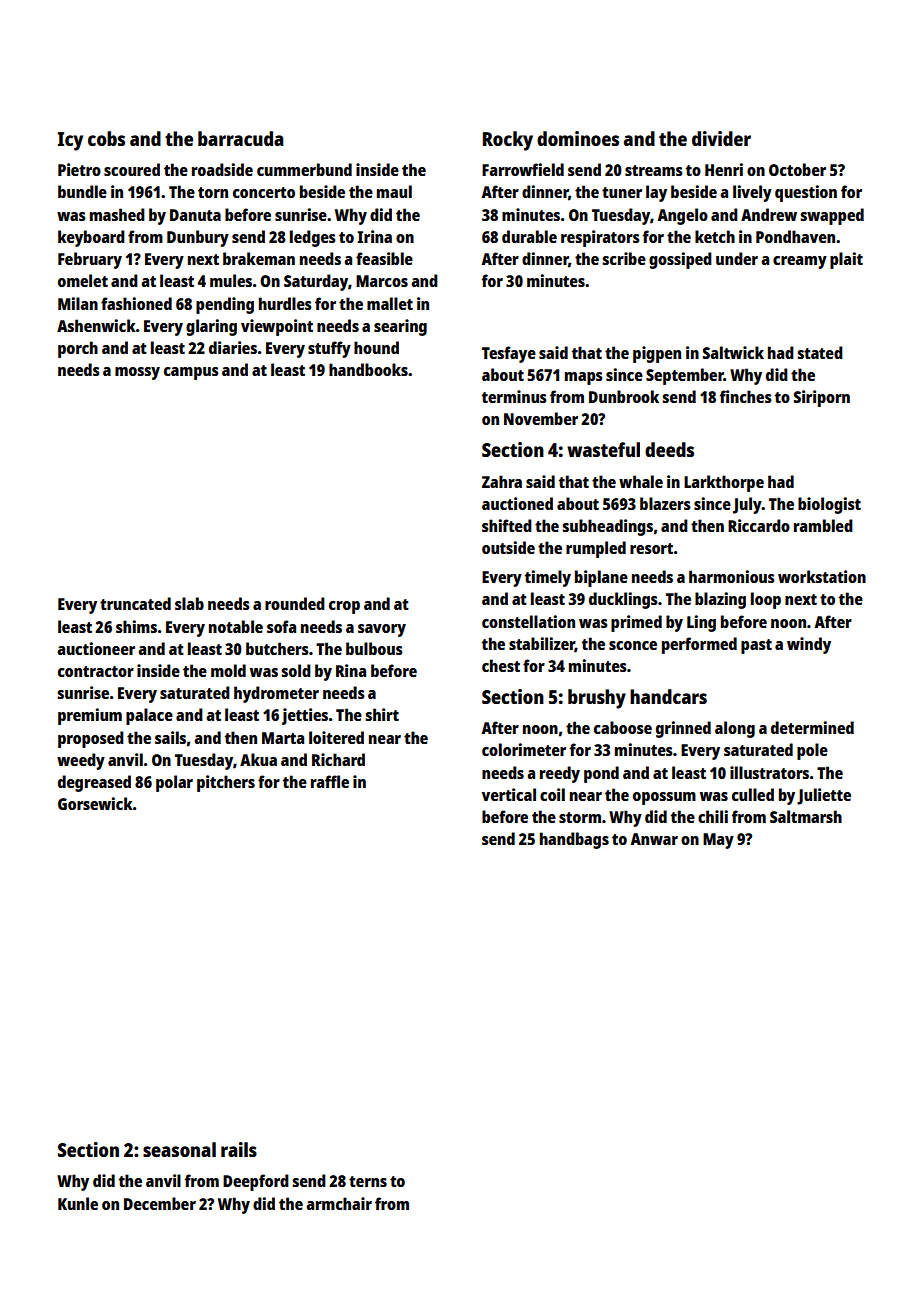 This screenshot has width=924, height=1314. What do you see at coordinates (680, 260) in the screenshot?
I see `gossiped` at bounding box center [680, 260].
